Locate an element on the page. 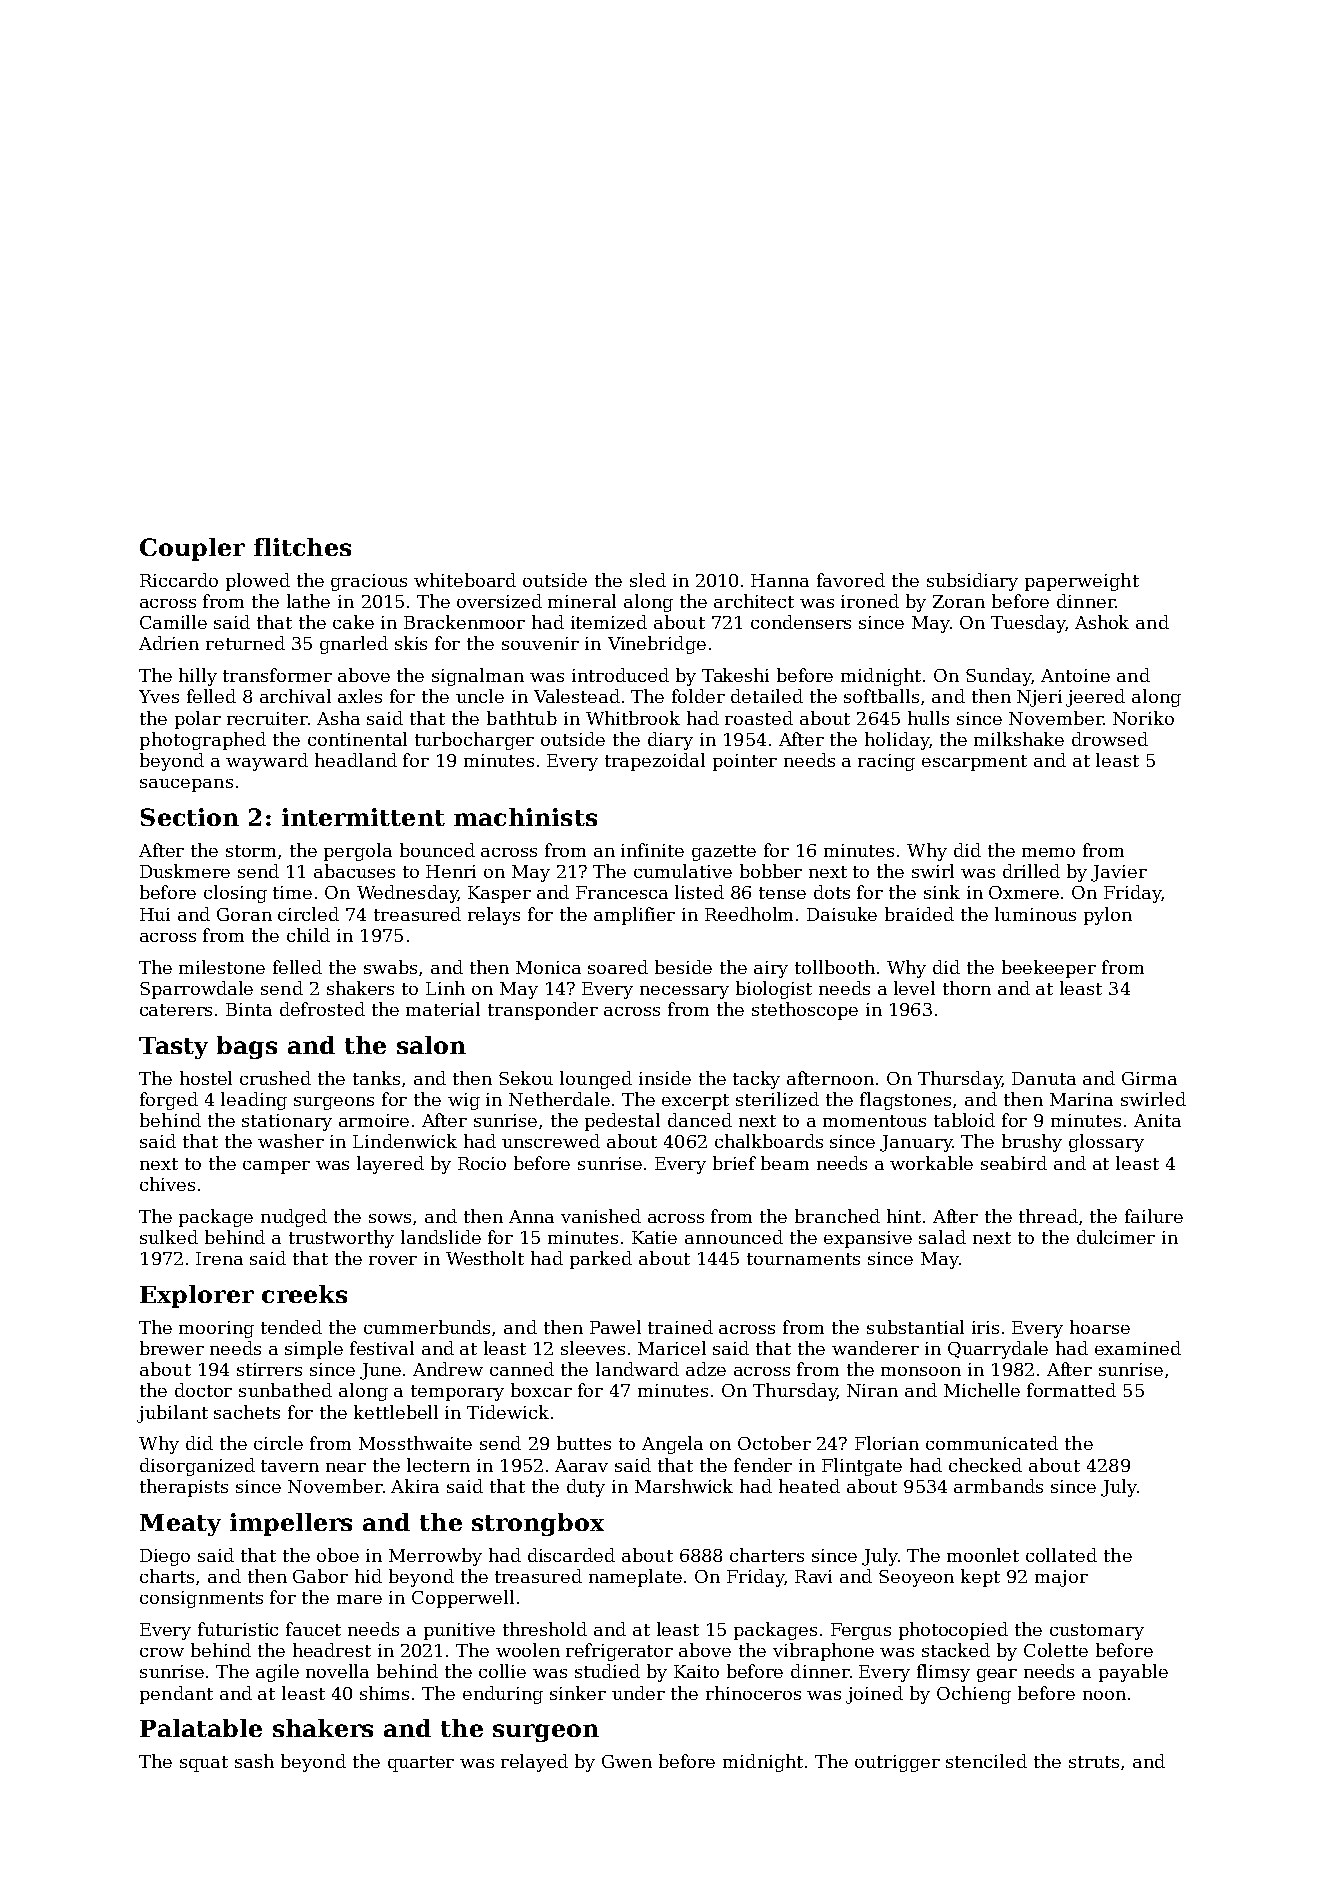 Image resolution: width=1327 pixels, height=1877 pixels. charters is located at coordinates (767, 1555).
